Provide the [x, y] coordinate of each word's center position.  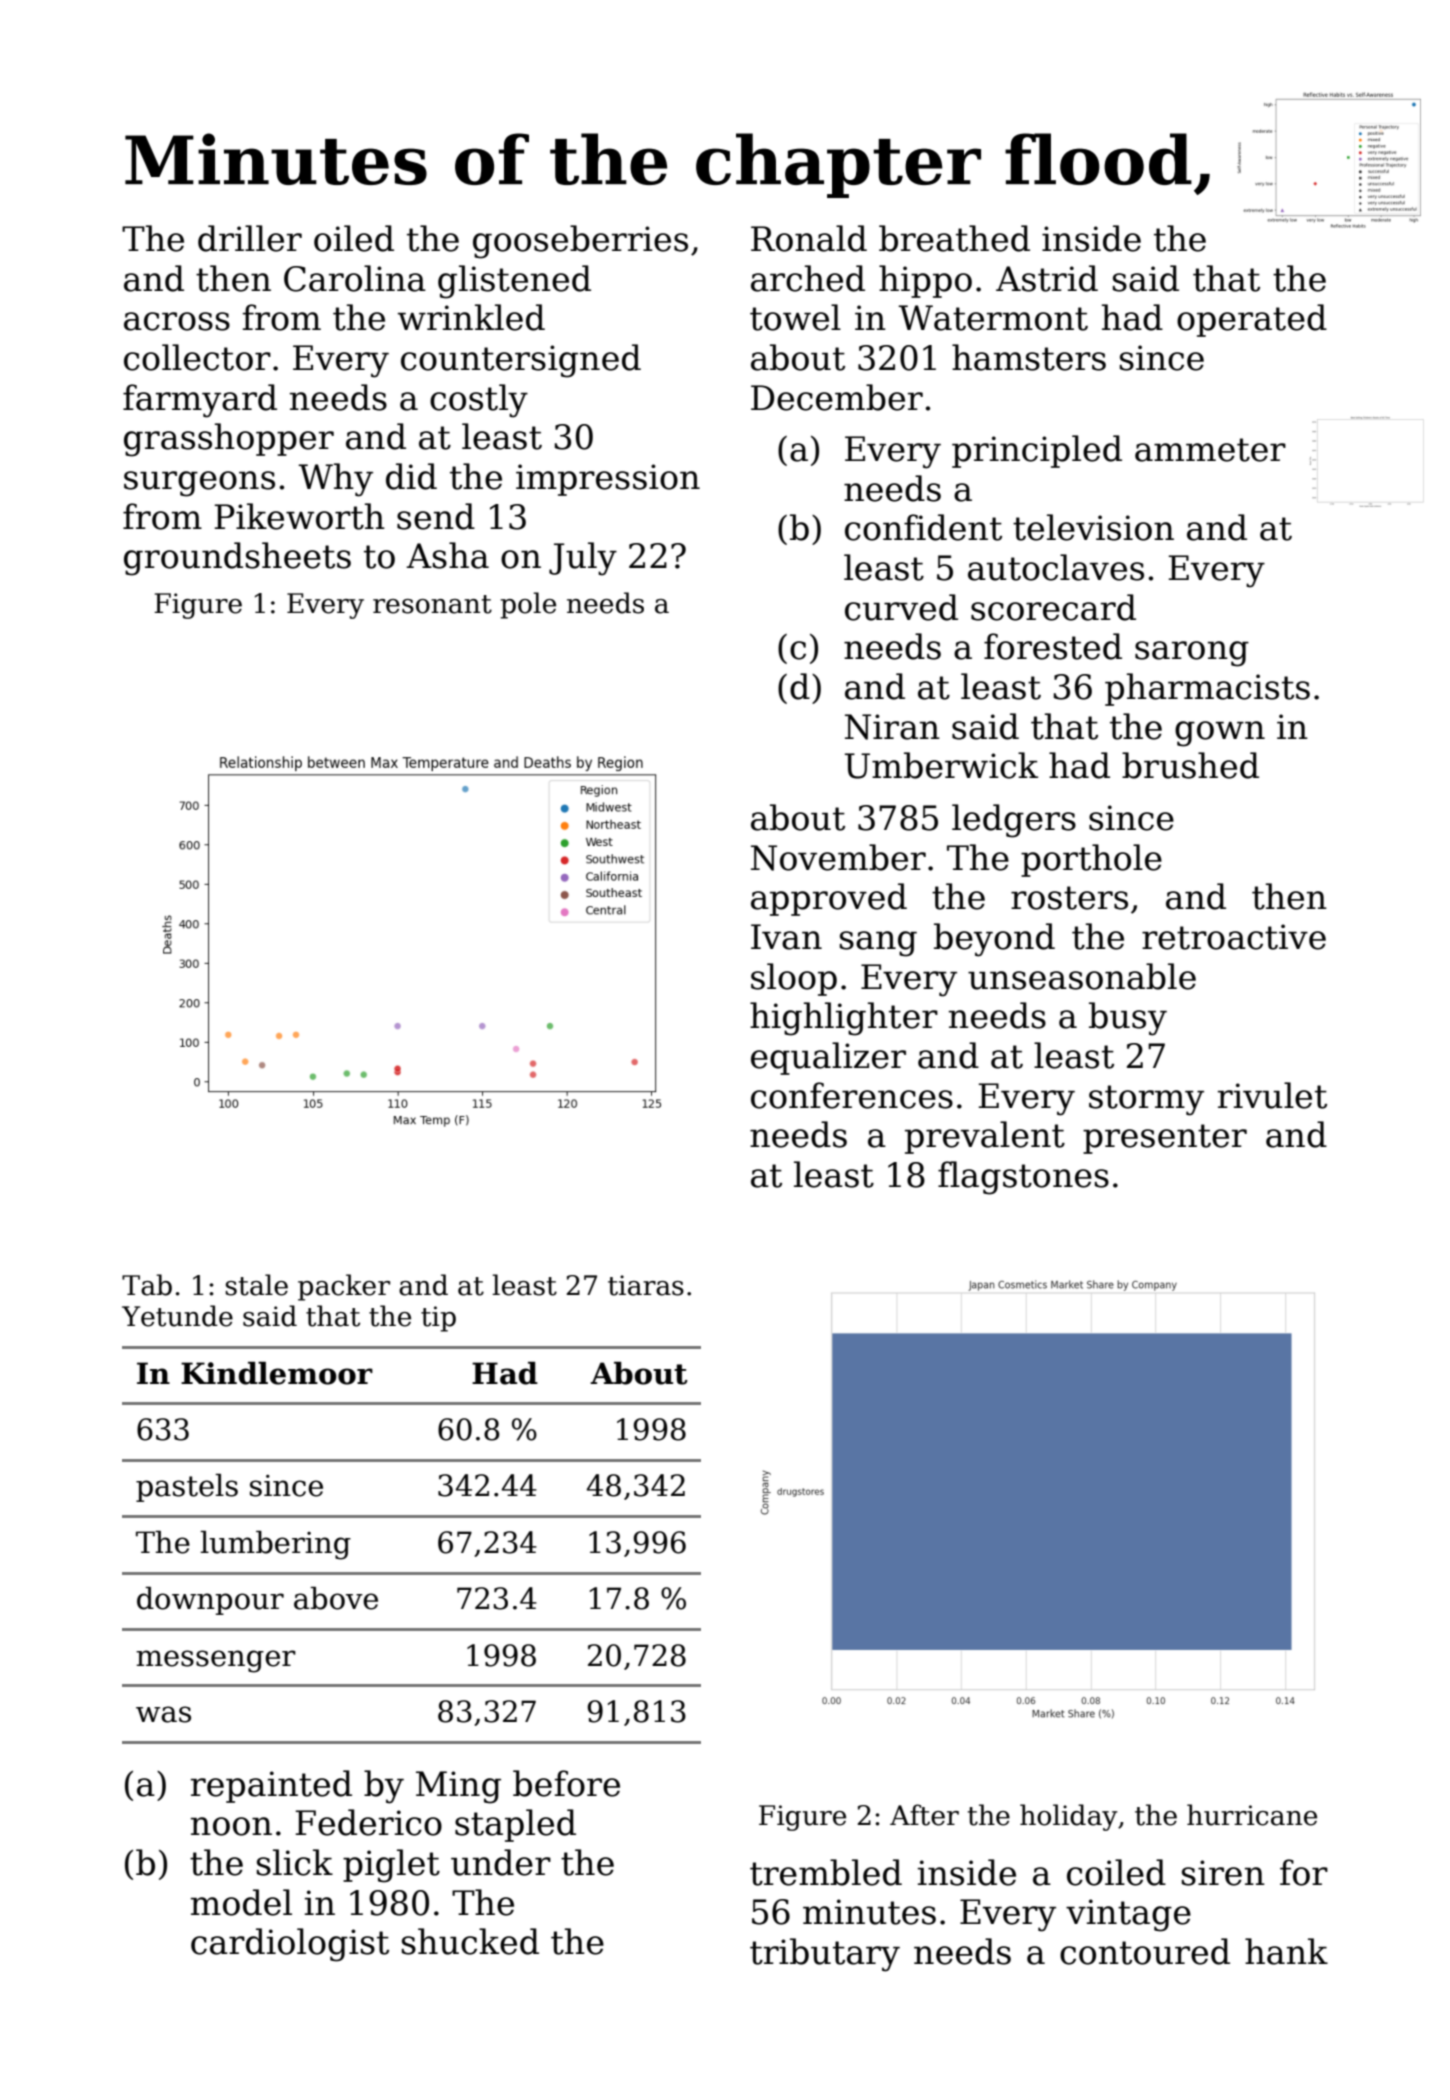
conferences [852, 1095]
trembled [826, 1872]
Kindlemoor [277, 1373]
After [924, 1815]
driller [250, 238]
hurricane [1252, 1815]
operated [1252, 320]
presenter [1165, 1139]
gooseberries [580, 242]
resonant [432, 604]
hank [1286, 1951]
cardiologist [290, 1945]
